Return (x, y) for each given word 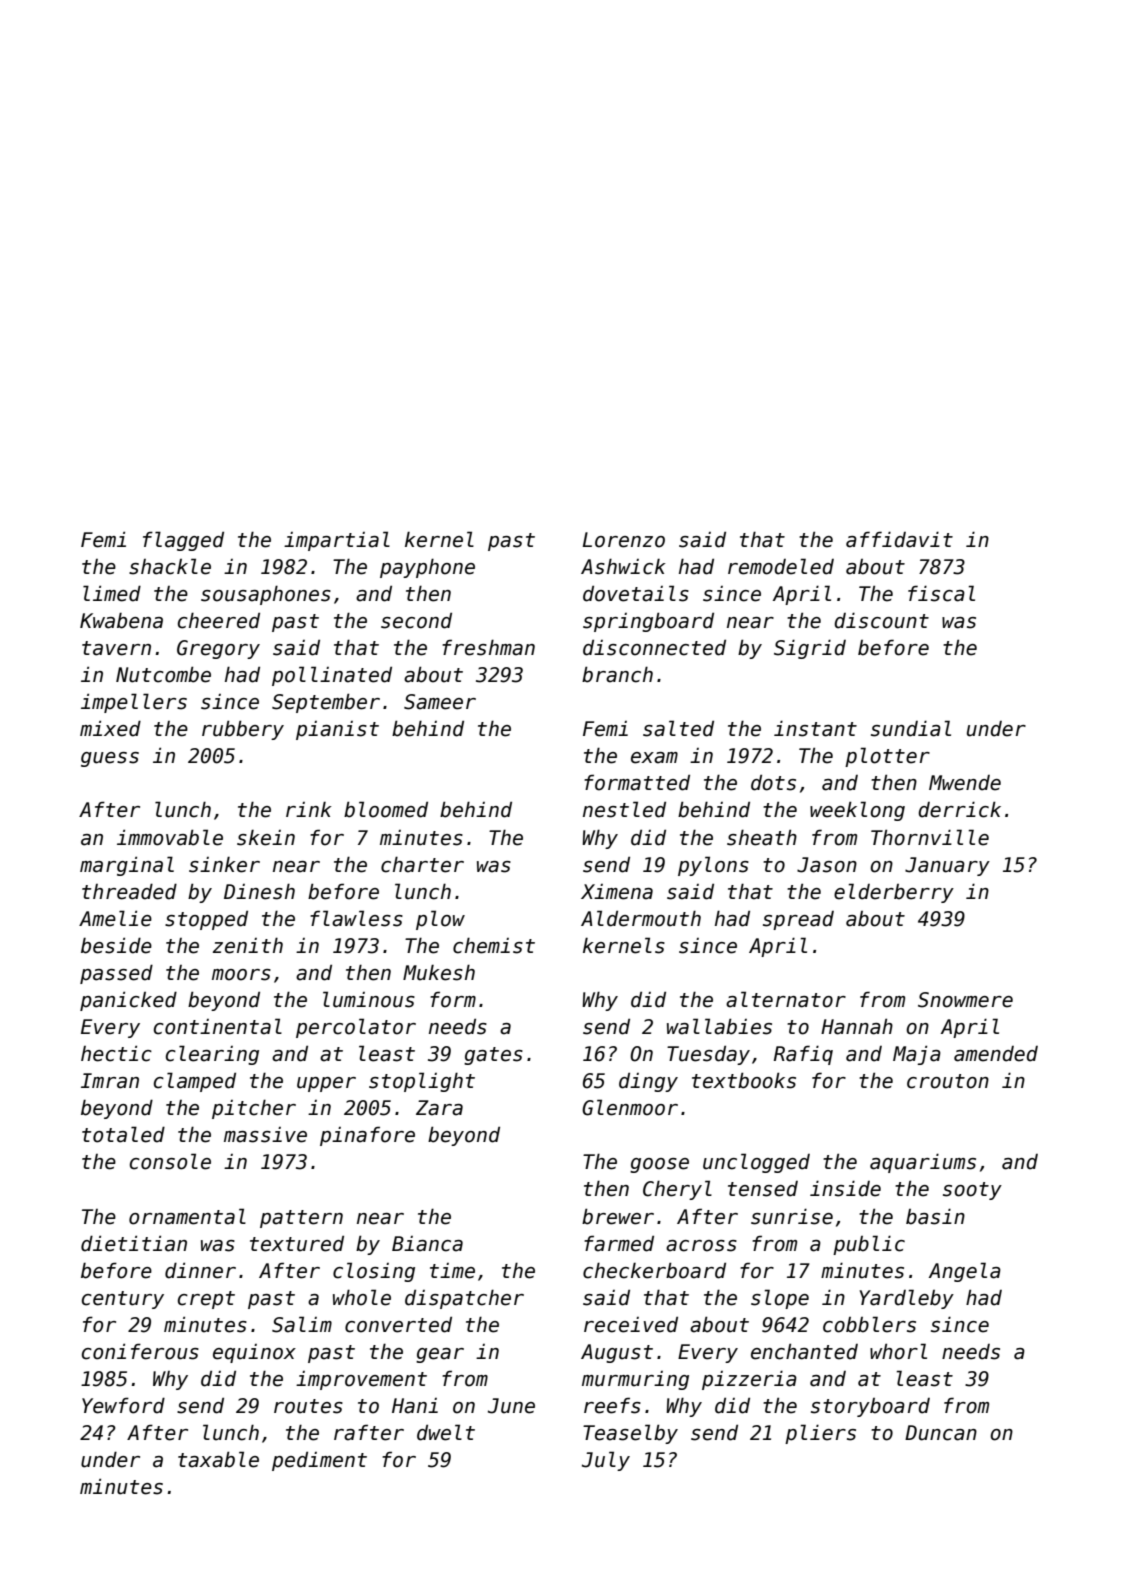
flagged (183, 541)
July (606, 1461)
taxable (218, 1459)
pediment (319, 1461)
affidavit (899, 539)
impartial (337, 541)
